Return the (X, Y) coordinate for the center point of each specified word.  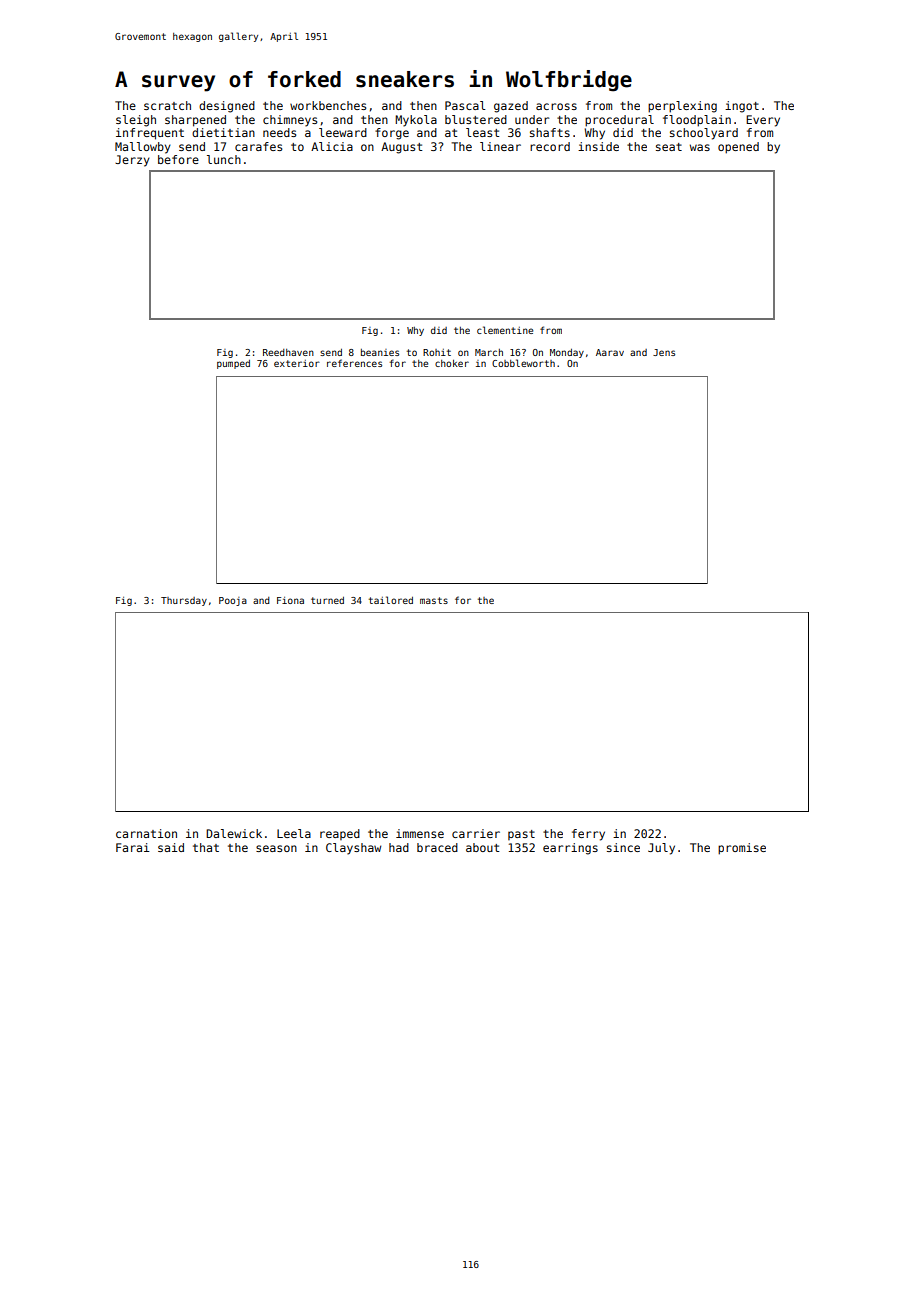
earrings (570, 849)
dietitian (223, 132)
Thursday (184, 601)
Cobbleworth (523, 363)
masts (434, 600)
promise (742, 849)
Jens (664, 352)
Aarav (610, 352)
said (171, 847)
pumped (233, 364)
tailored (391, 600)
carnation (146, 833)
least (483, 132)
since (623, 847)
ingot (742, 107)
